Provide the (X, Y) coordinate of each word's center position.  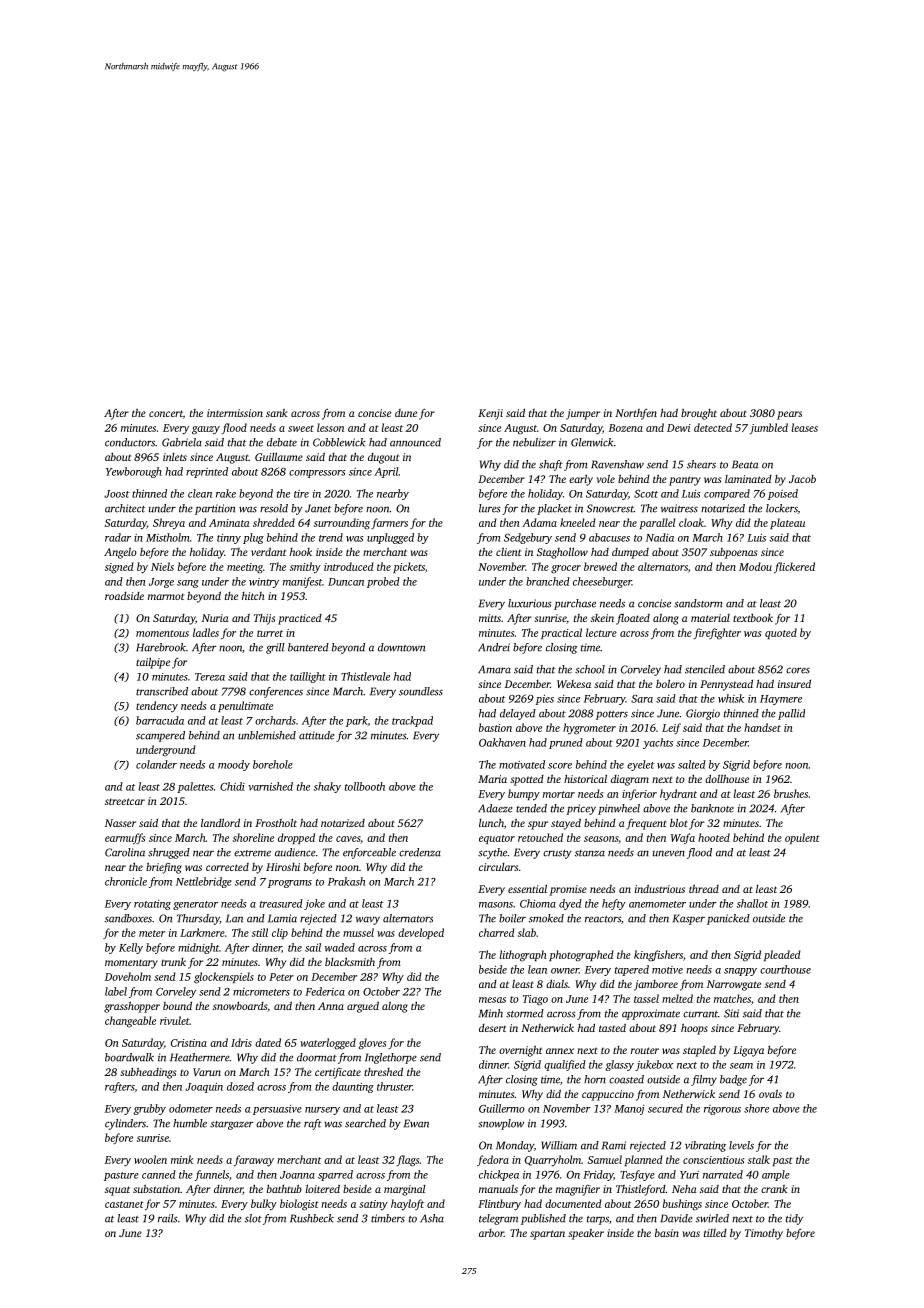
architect (125, 508)
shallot (752, 903)
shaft (551, 465)
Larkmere (202, 932)
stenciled (705, 669)
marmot (166, 596)
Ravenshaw (617, 464)
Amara (494, 669)
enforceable (369, 853)
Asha (432, 1218)
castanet (124, 1204)
